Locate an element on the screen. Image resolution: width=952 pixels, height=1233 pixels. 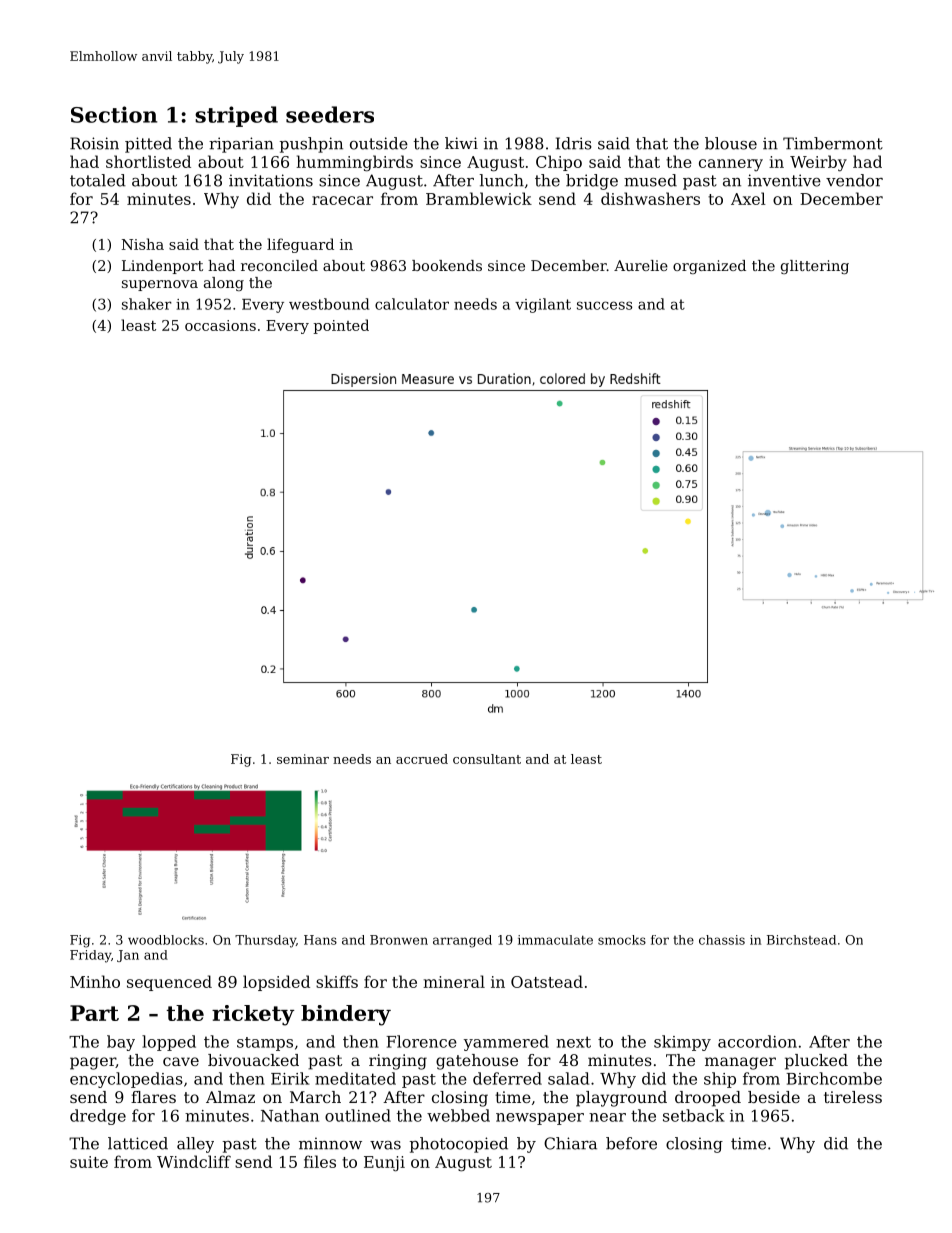
occasions is located at coordinates (220, 325).
